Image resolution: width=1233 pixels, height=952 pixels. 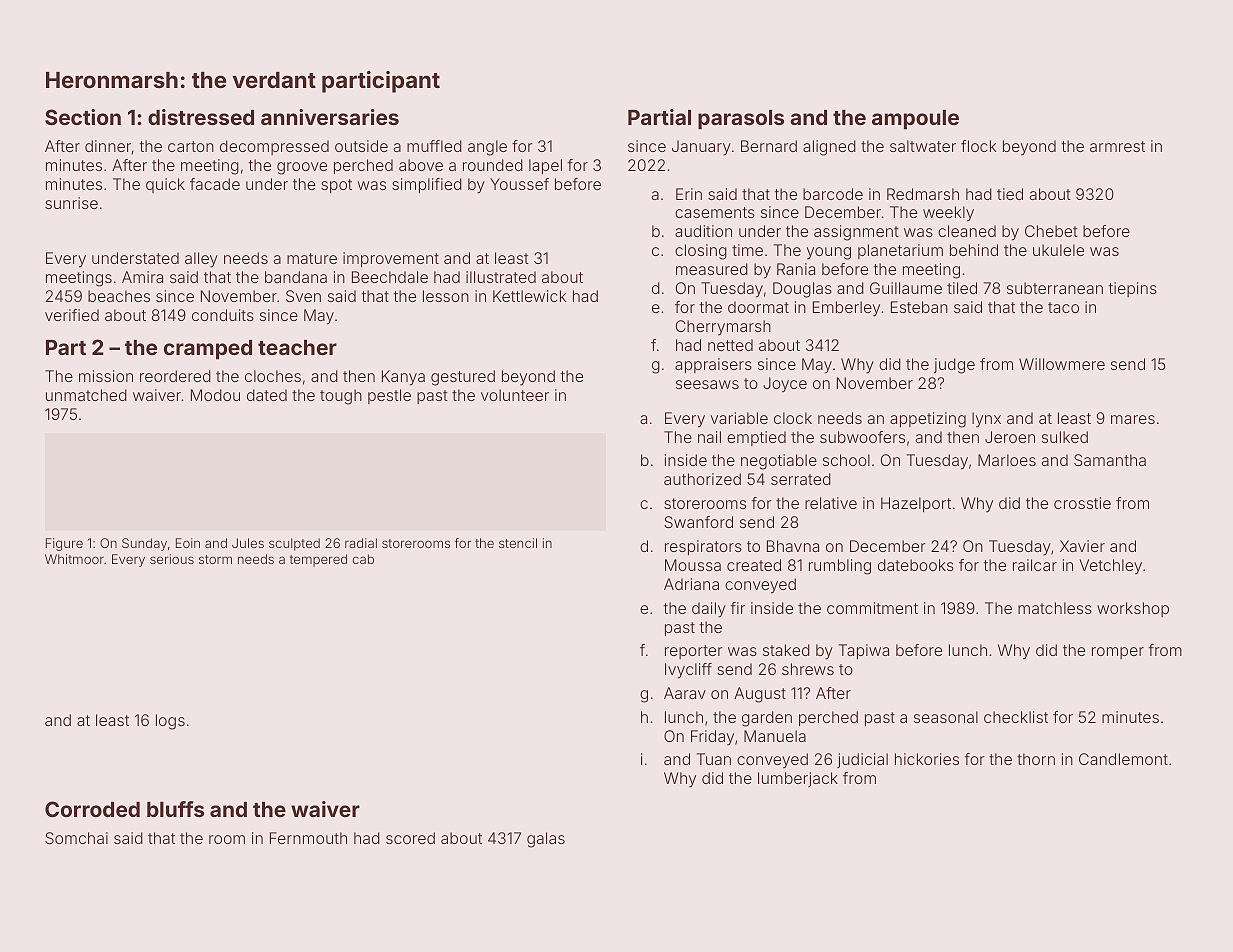 I want to click on lumberjack, so click(x=798, y=779).
